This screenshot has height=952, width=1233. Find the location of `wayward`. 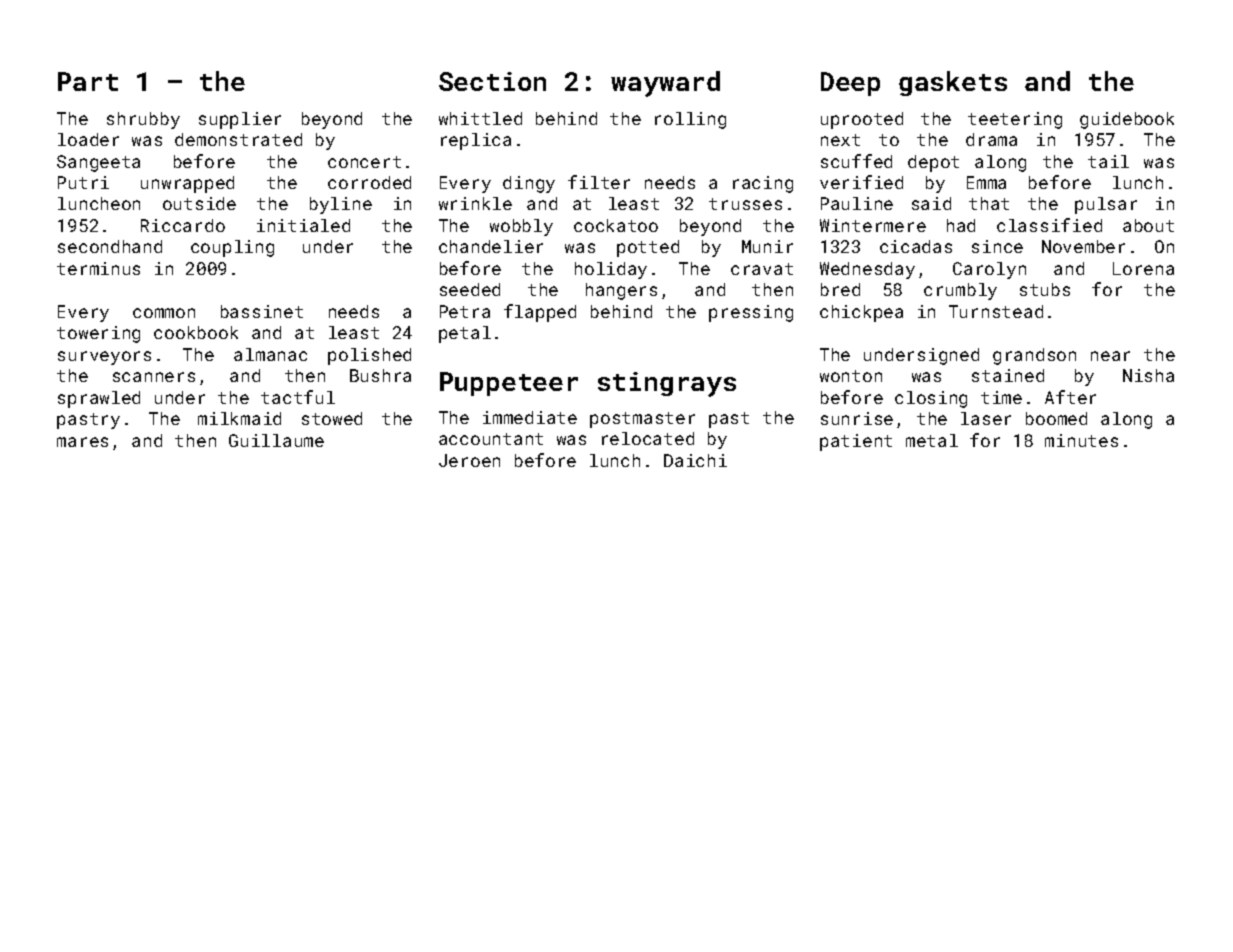

wayward is located at coordinates (665, 84).
